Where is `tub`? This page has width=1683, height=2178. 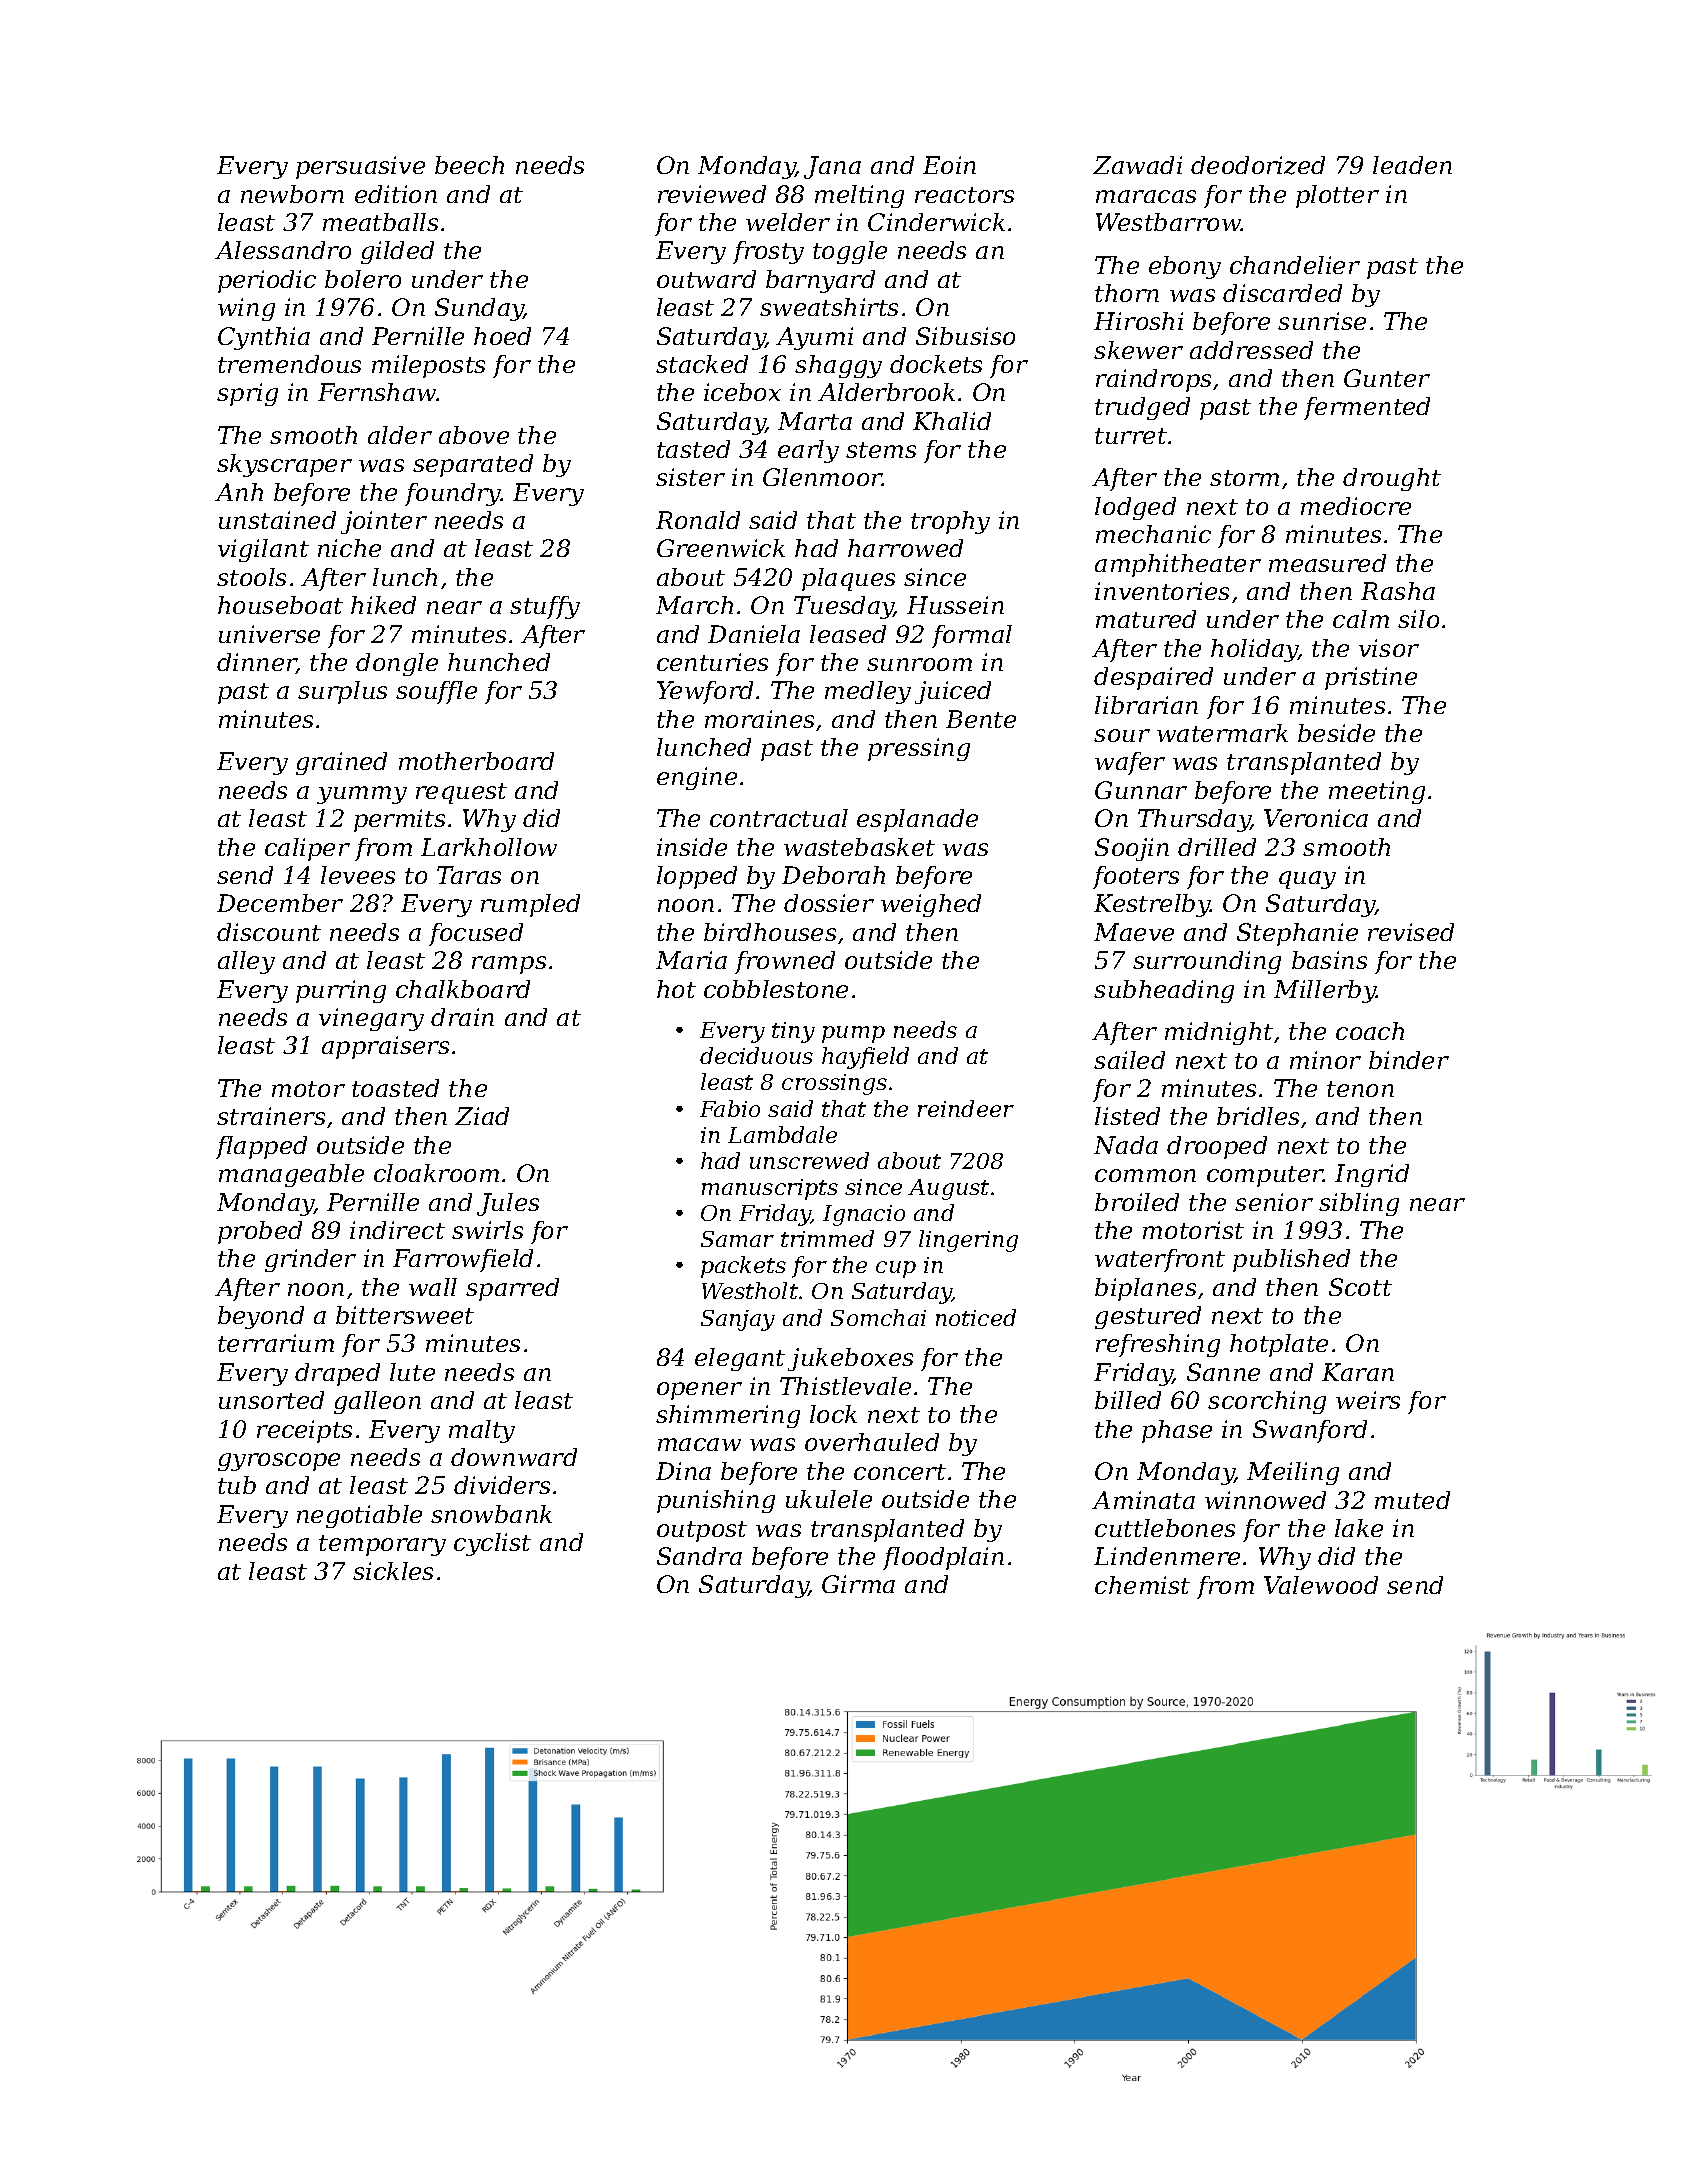
tub is located at coordinates (237, 1485).
